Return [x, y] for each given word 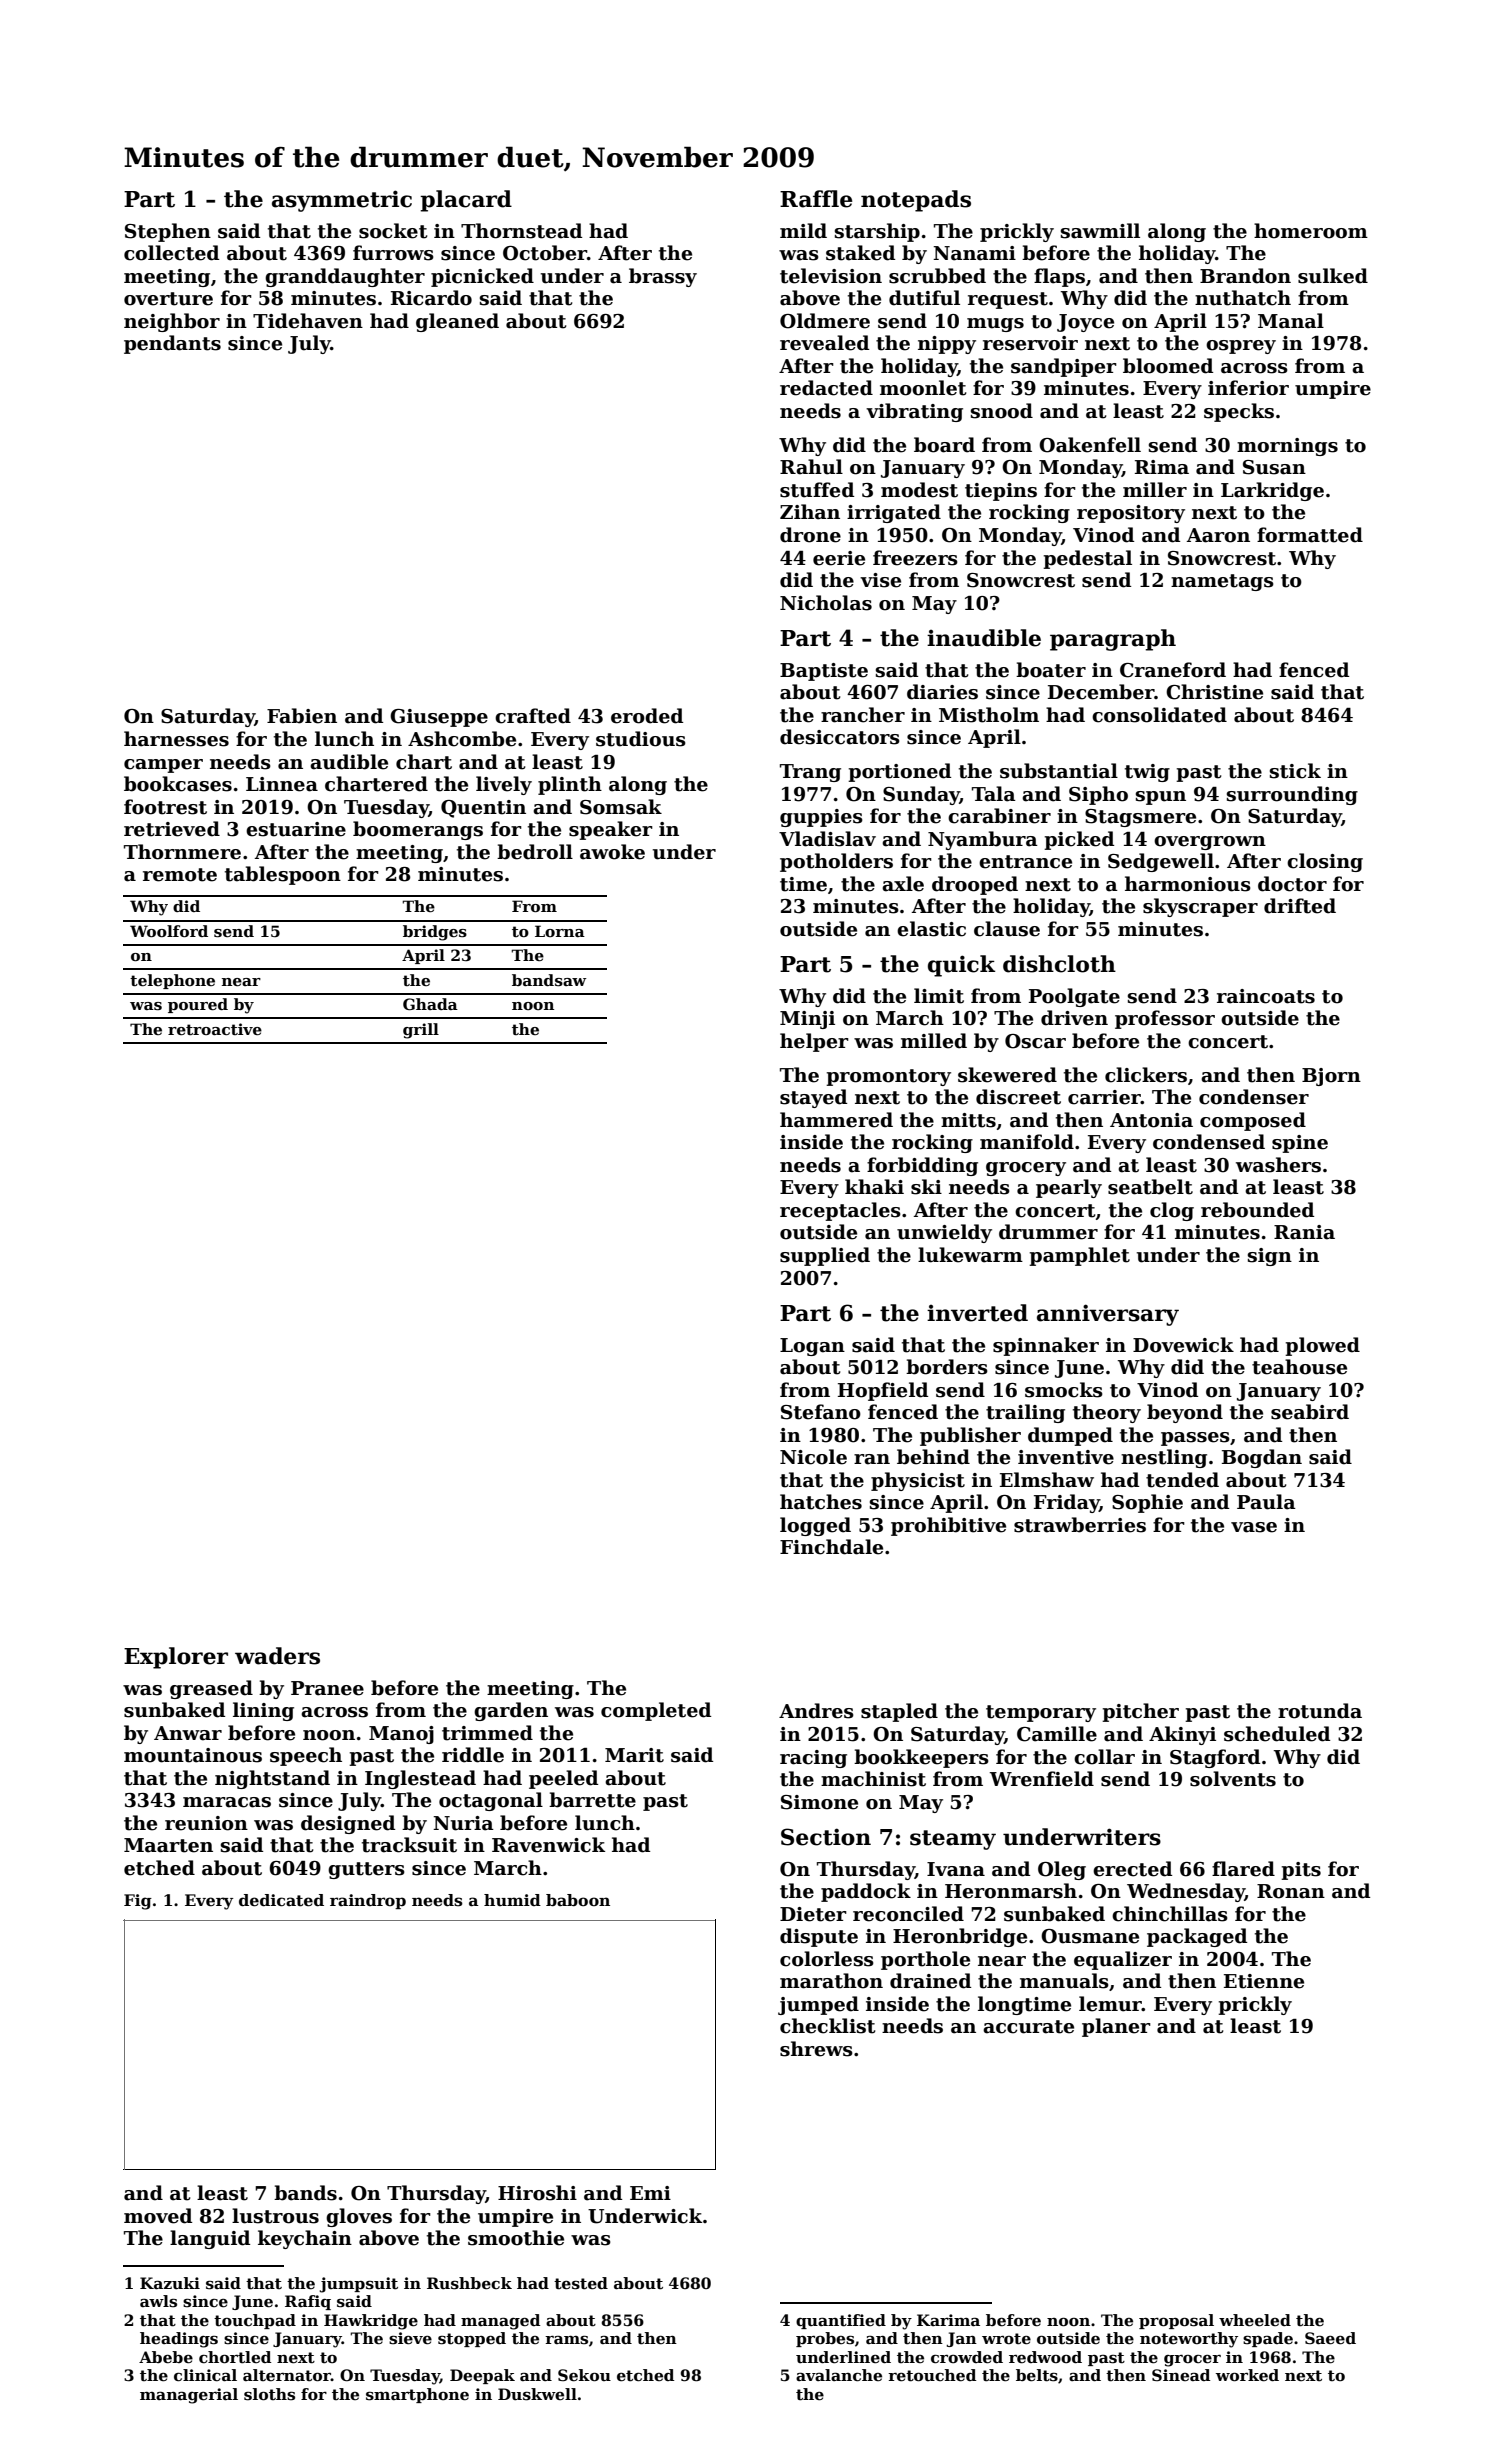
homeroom [1311, 231]
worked [1247, 2375]
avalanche [839, 2375]
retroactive [215, 1029]
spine [1300, 1144]
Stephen [168, 232]
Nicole [813, 1457]
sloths [269, 2394]
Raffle [816, 199]
